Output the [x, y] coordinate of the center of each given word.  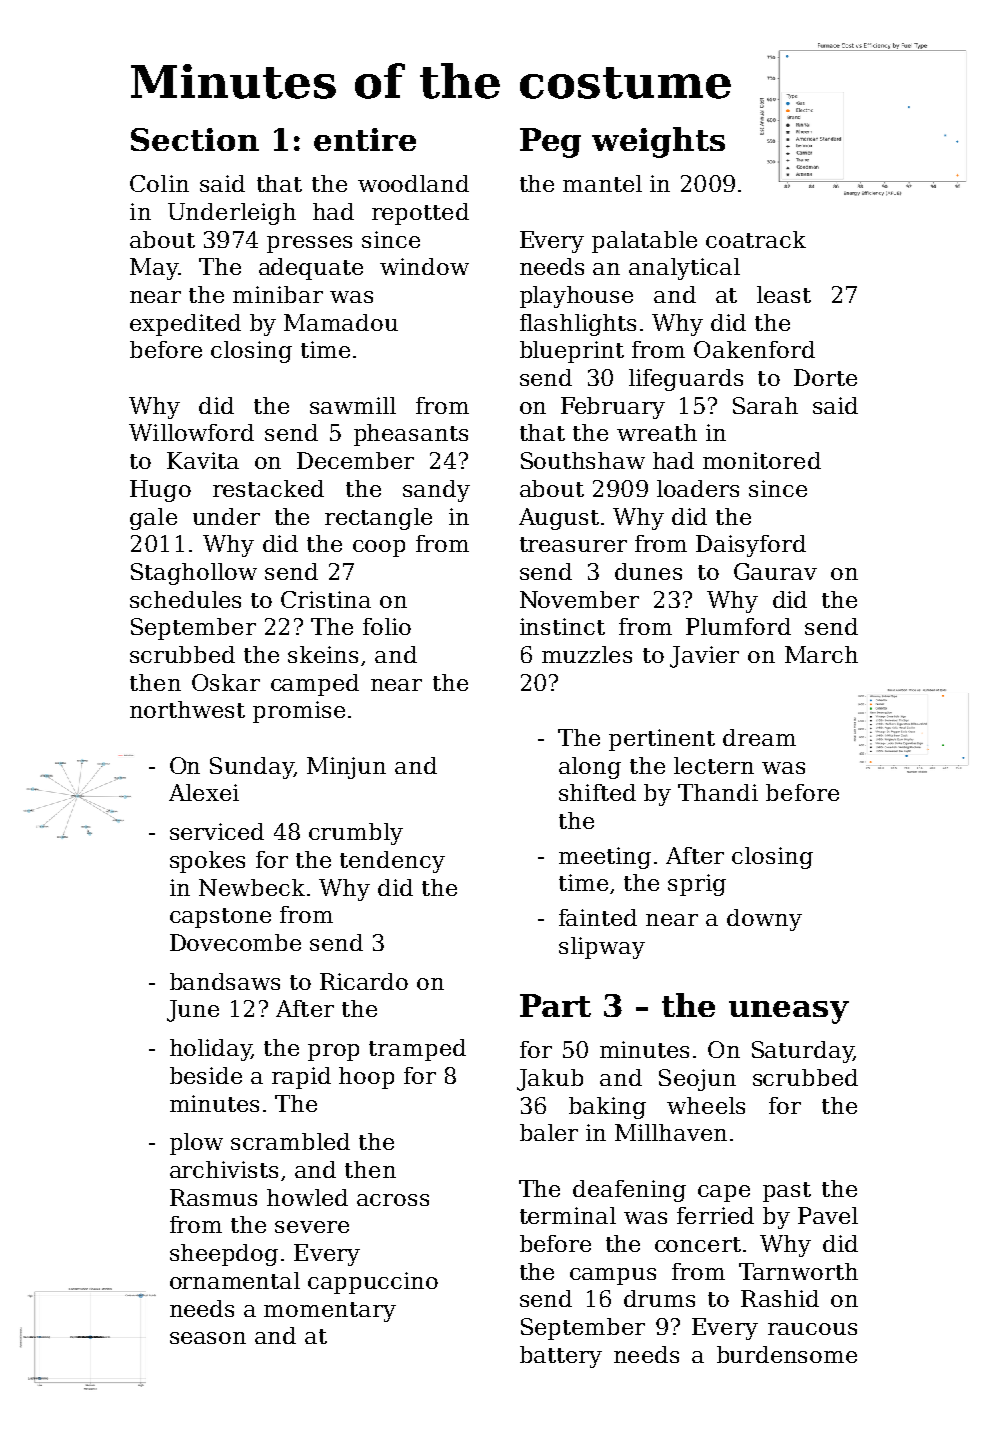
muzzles [587, 654]
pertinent [662, 740]
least [784, 294]
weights [658, 142]
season [208, 1338]
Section [195, 139]
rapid [301, 1078]
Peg [550, 143]
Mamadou [341, 322]
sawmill [353, 405]
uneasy [789, 1012]
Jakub [550, 1080]
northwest [187, 709]
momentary [330, 1312]
